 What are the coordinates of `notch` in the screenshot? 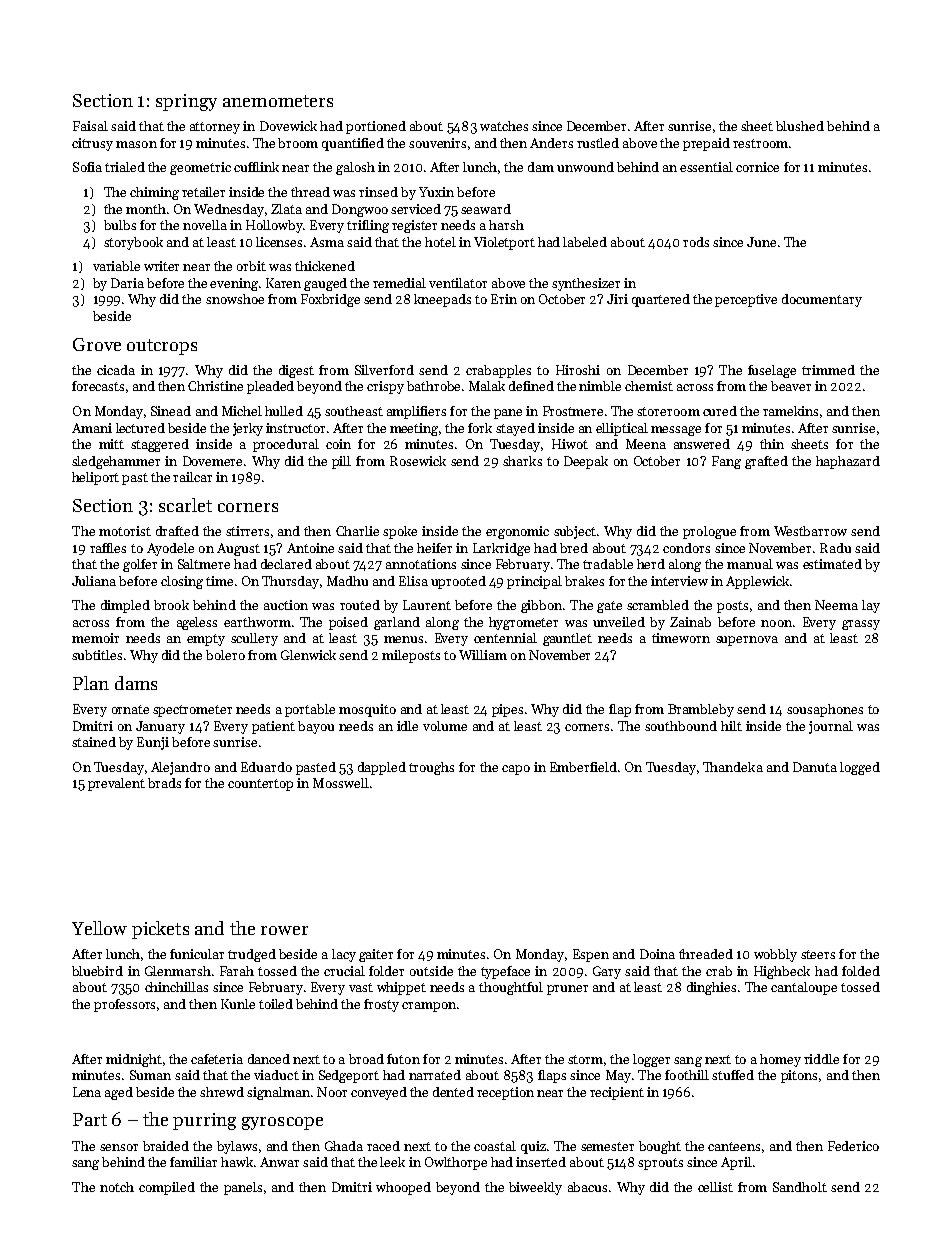 It's located at (117, 1187).
